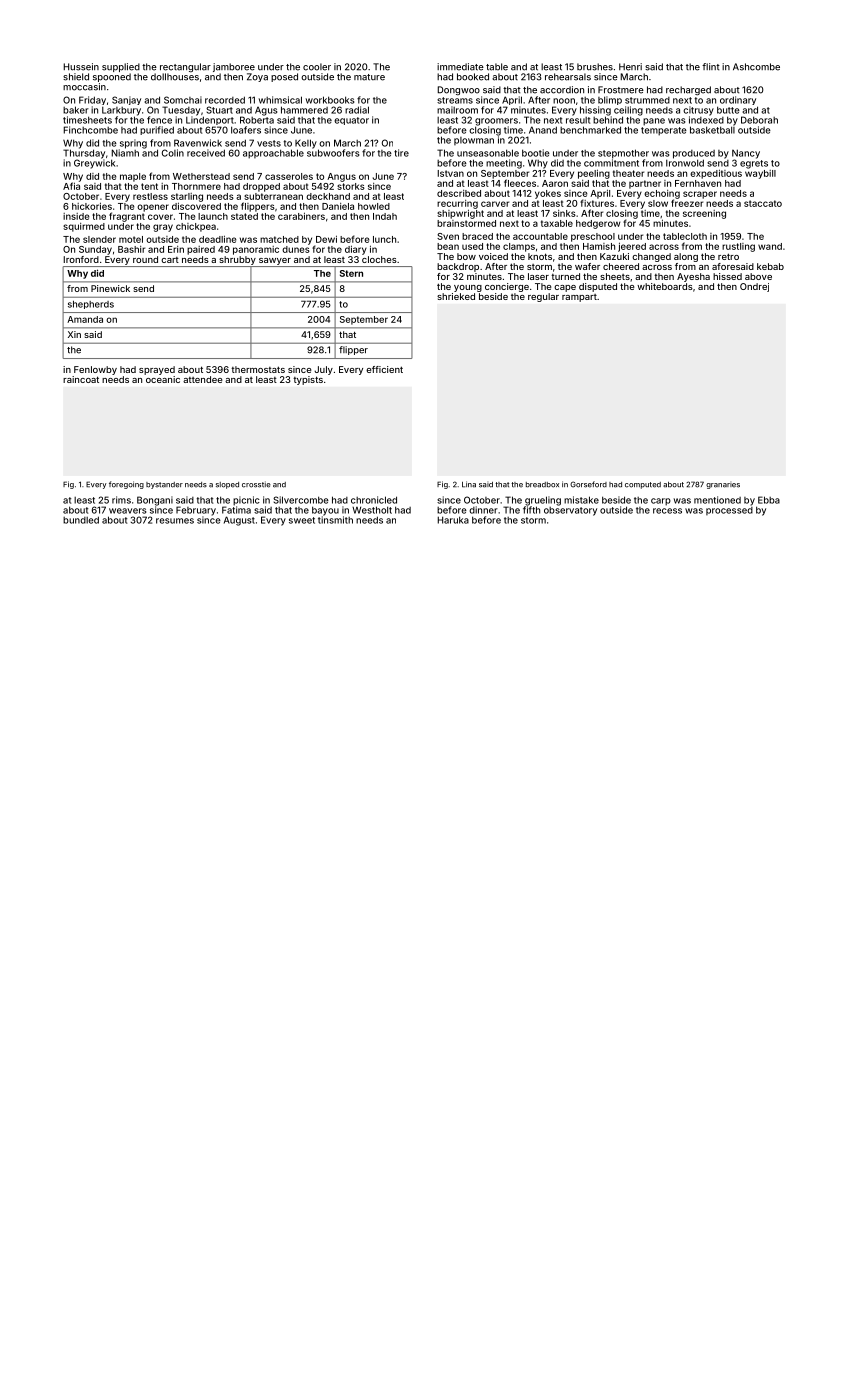 The image size is (849, 1400). I want to click on dunes, so click(296, 249).
